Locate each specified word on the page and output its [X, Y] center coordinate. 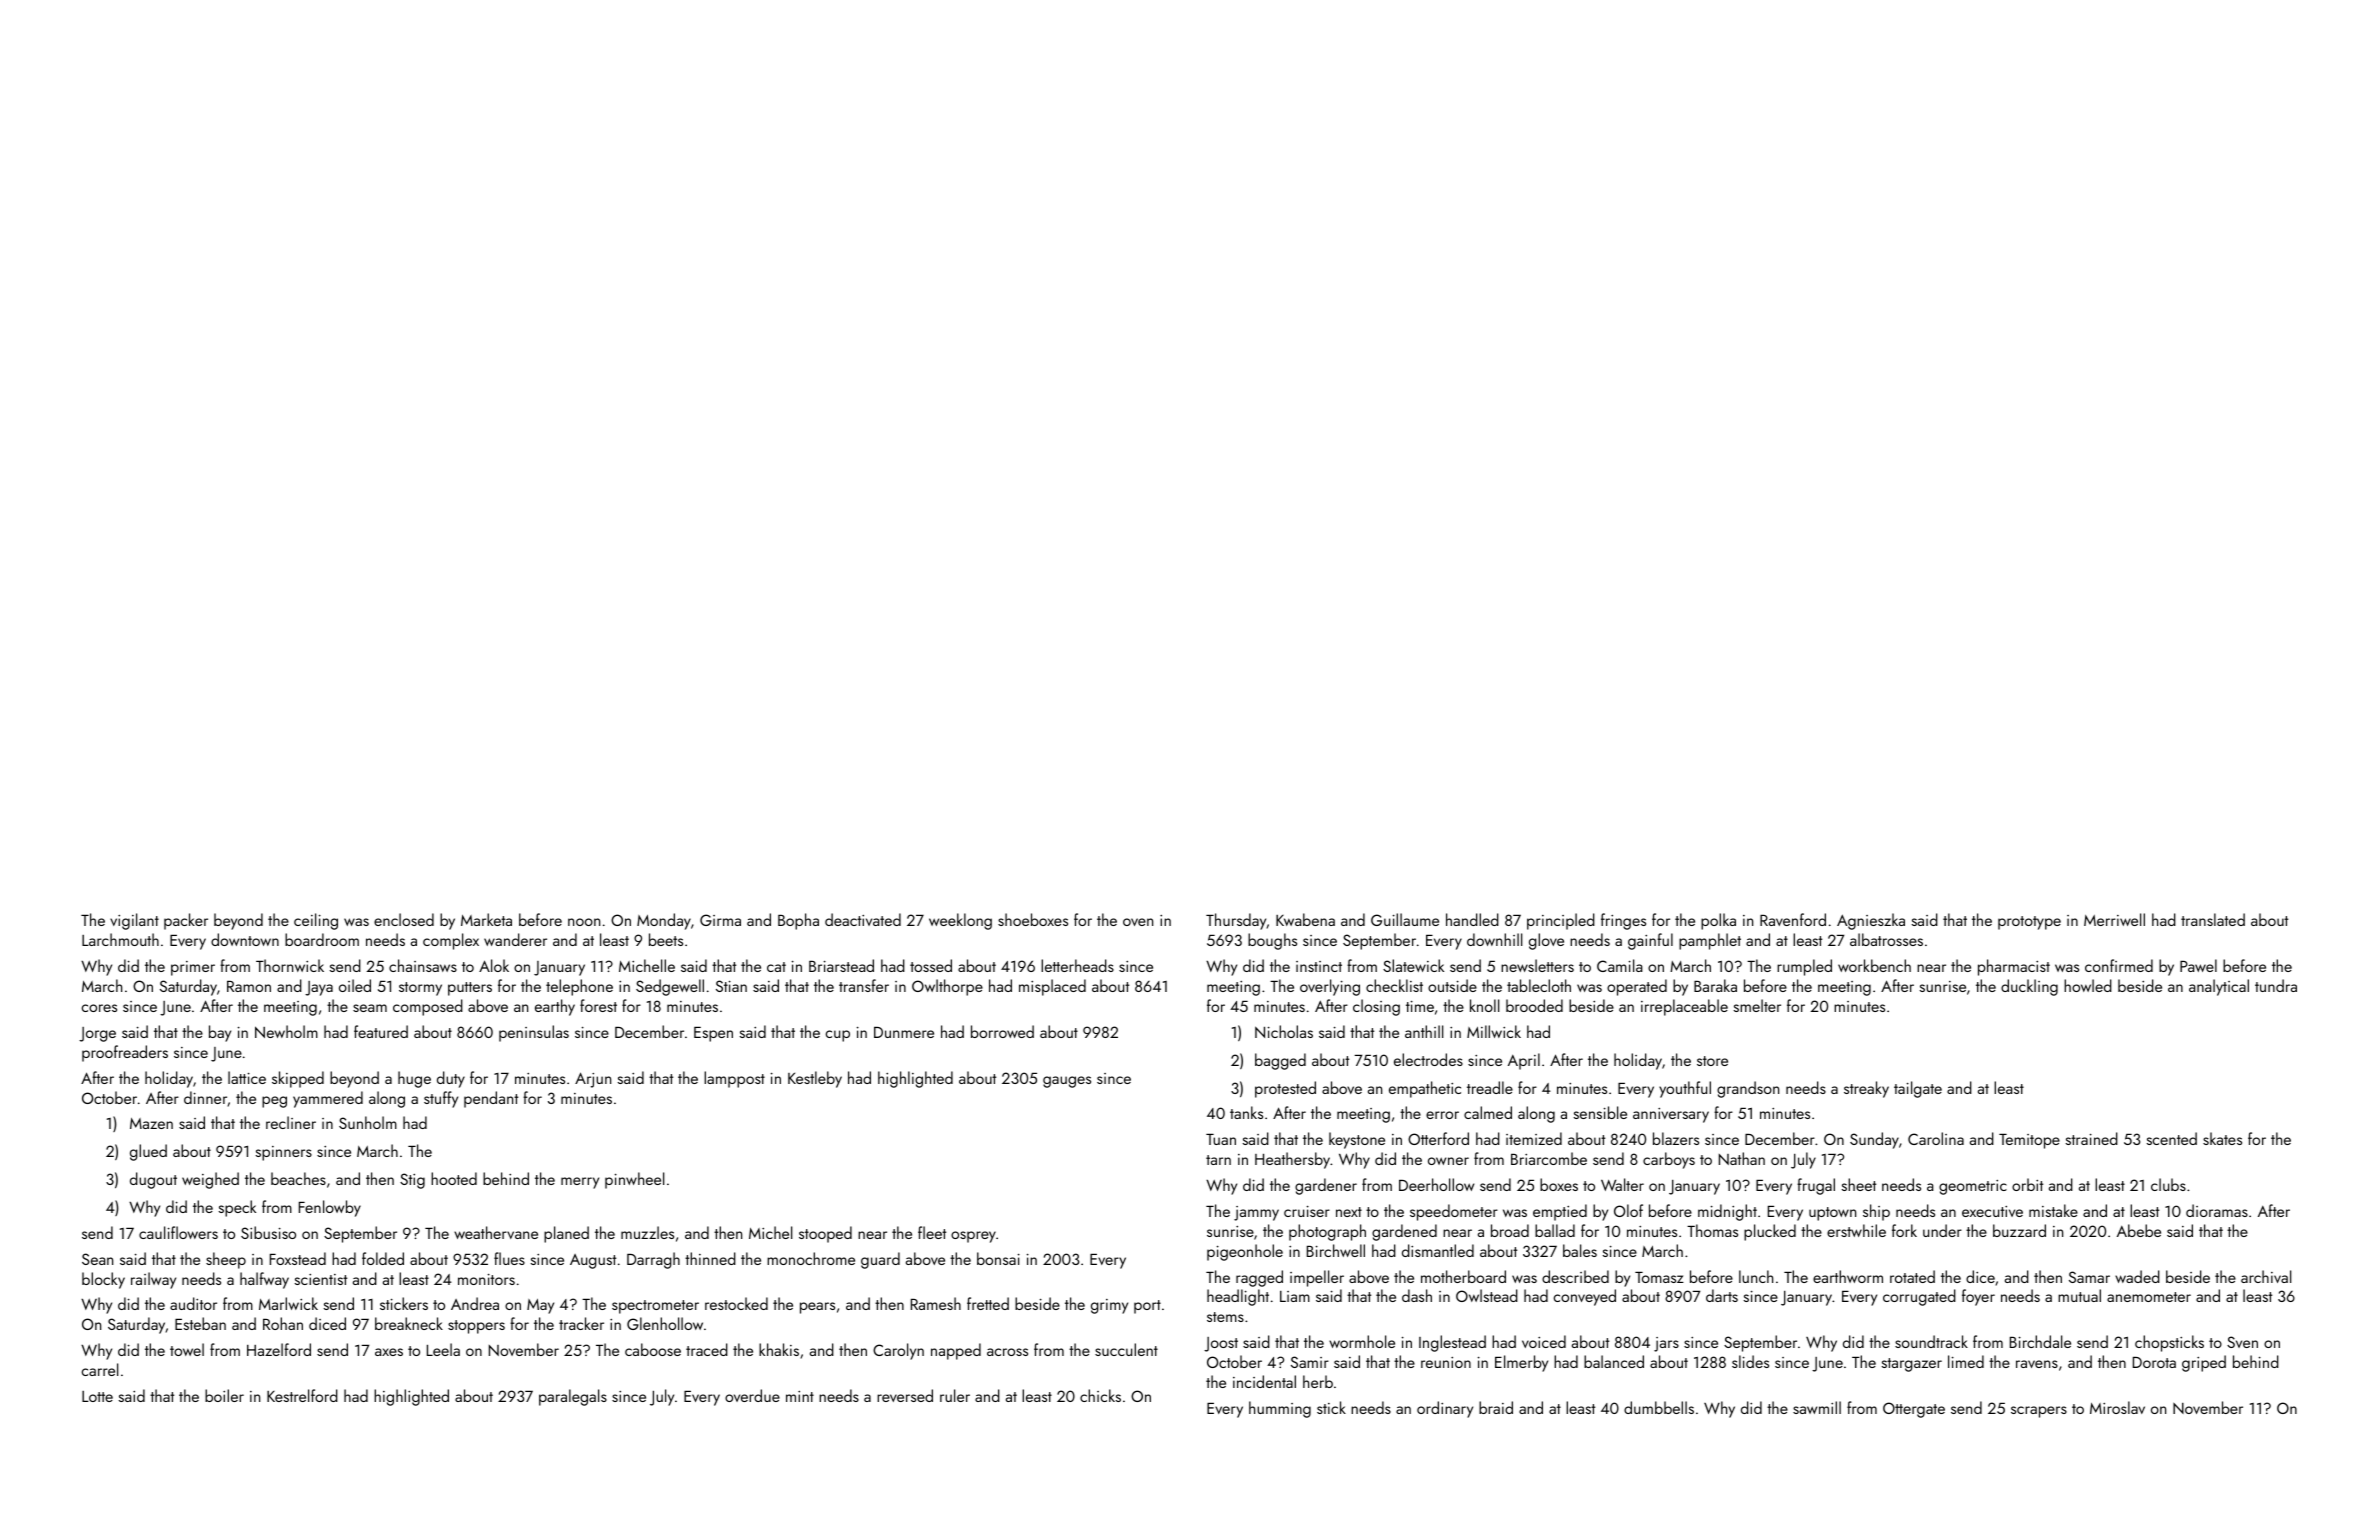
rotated [1912, 1276]
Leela [443, 1349]
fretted [988, 1303]
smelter [1757, 1005]
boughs [1272, 941]
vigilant [134, 921]
